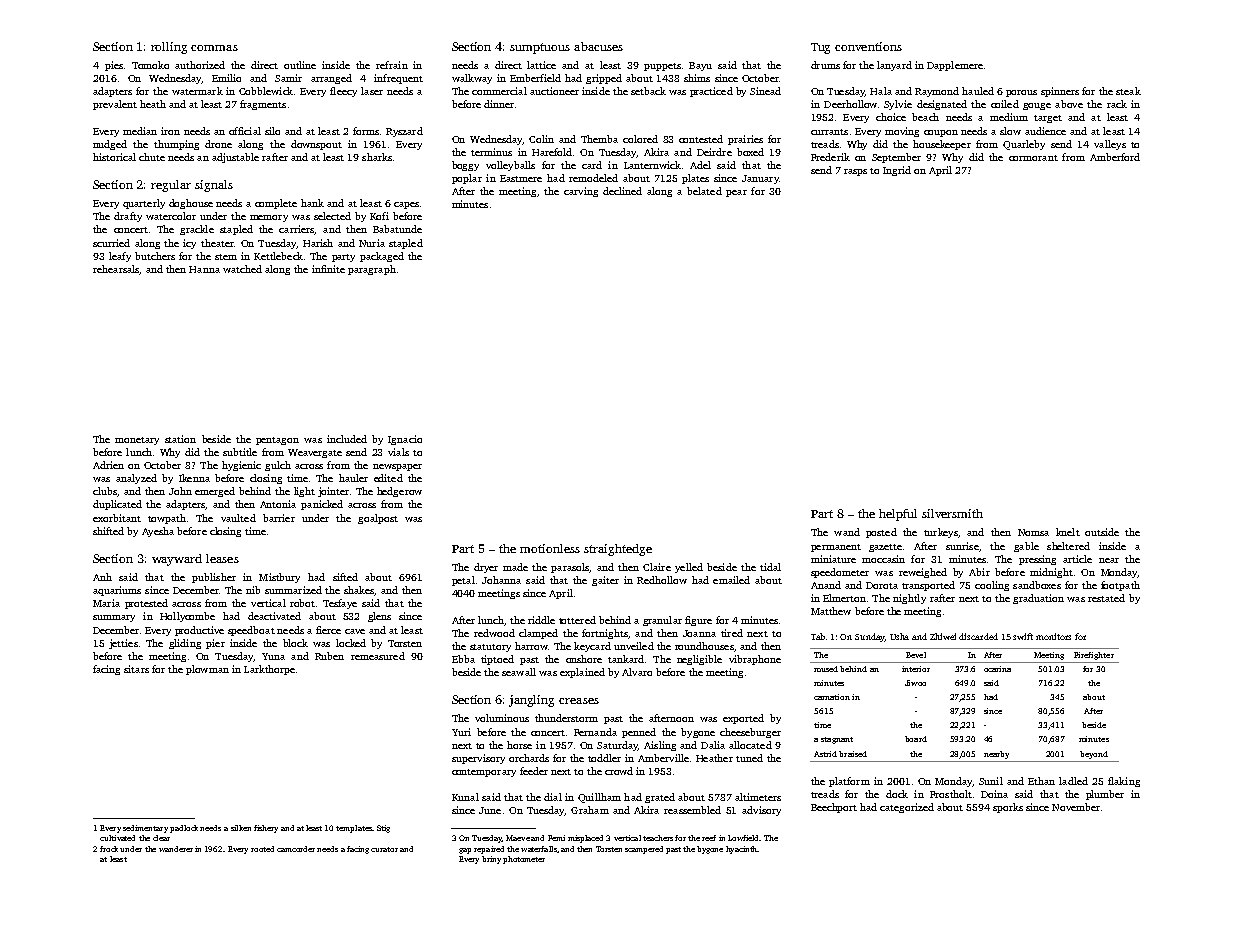 Image resolution: width=1233 pixels, height=952 pixels. I want to click on Amberford, so click(1115, 157).
